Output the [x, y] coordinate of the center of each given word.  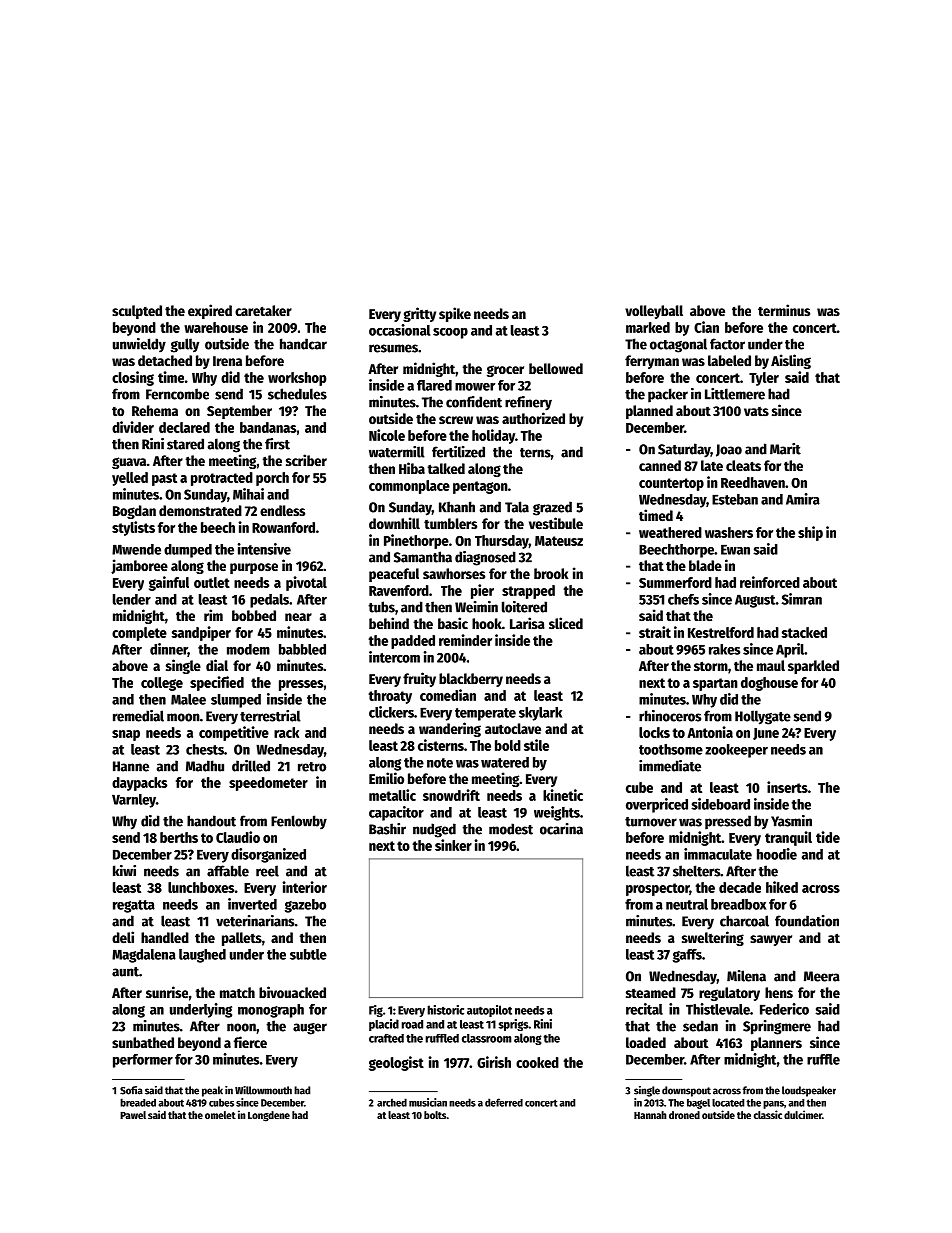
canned [660, 465]
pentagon [480, 487]
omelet [220, 1115]
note [440, 763]
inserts [787, 787]
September [239, 412]
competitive [234, 733]
